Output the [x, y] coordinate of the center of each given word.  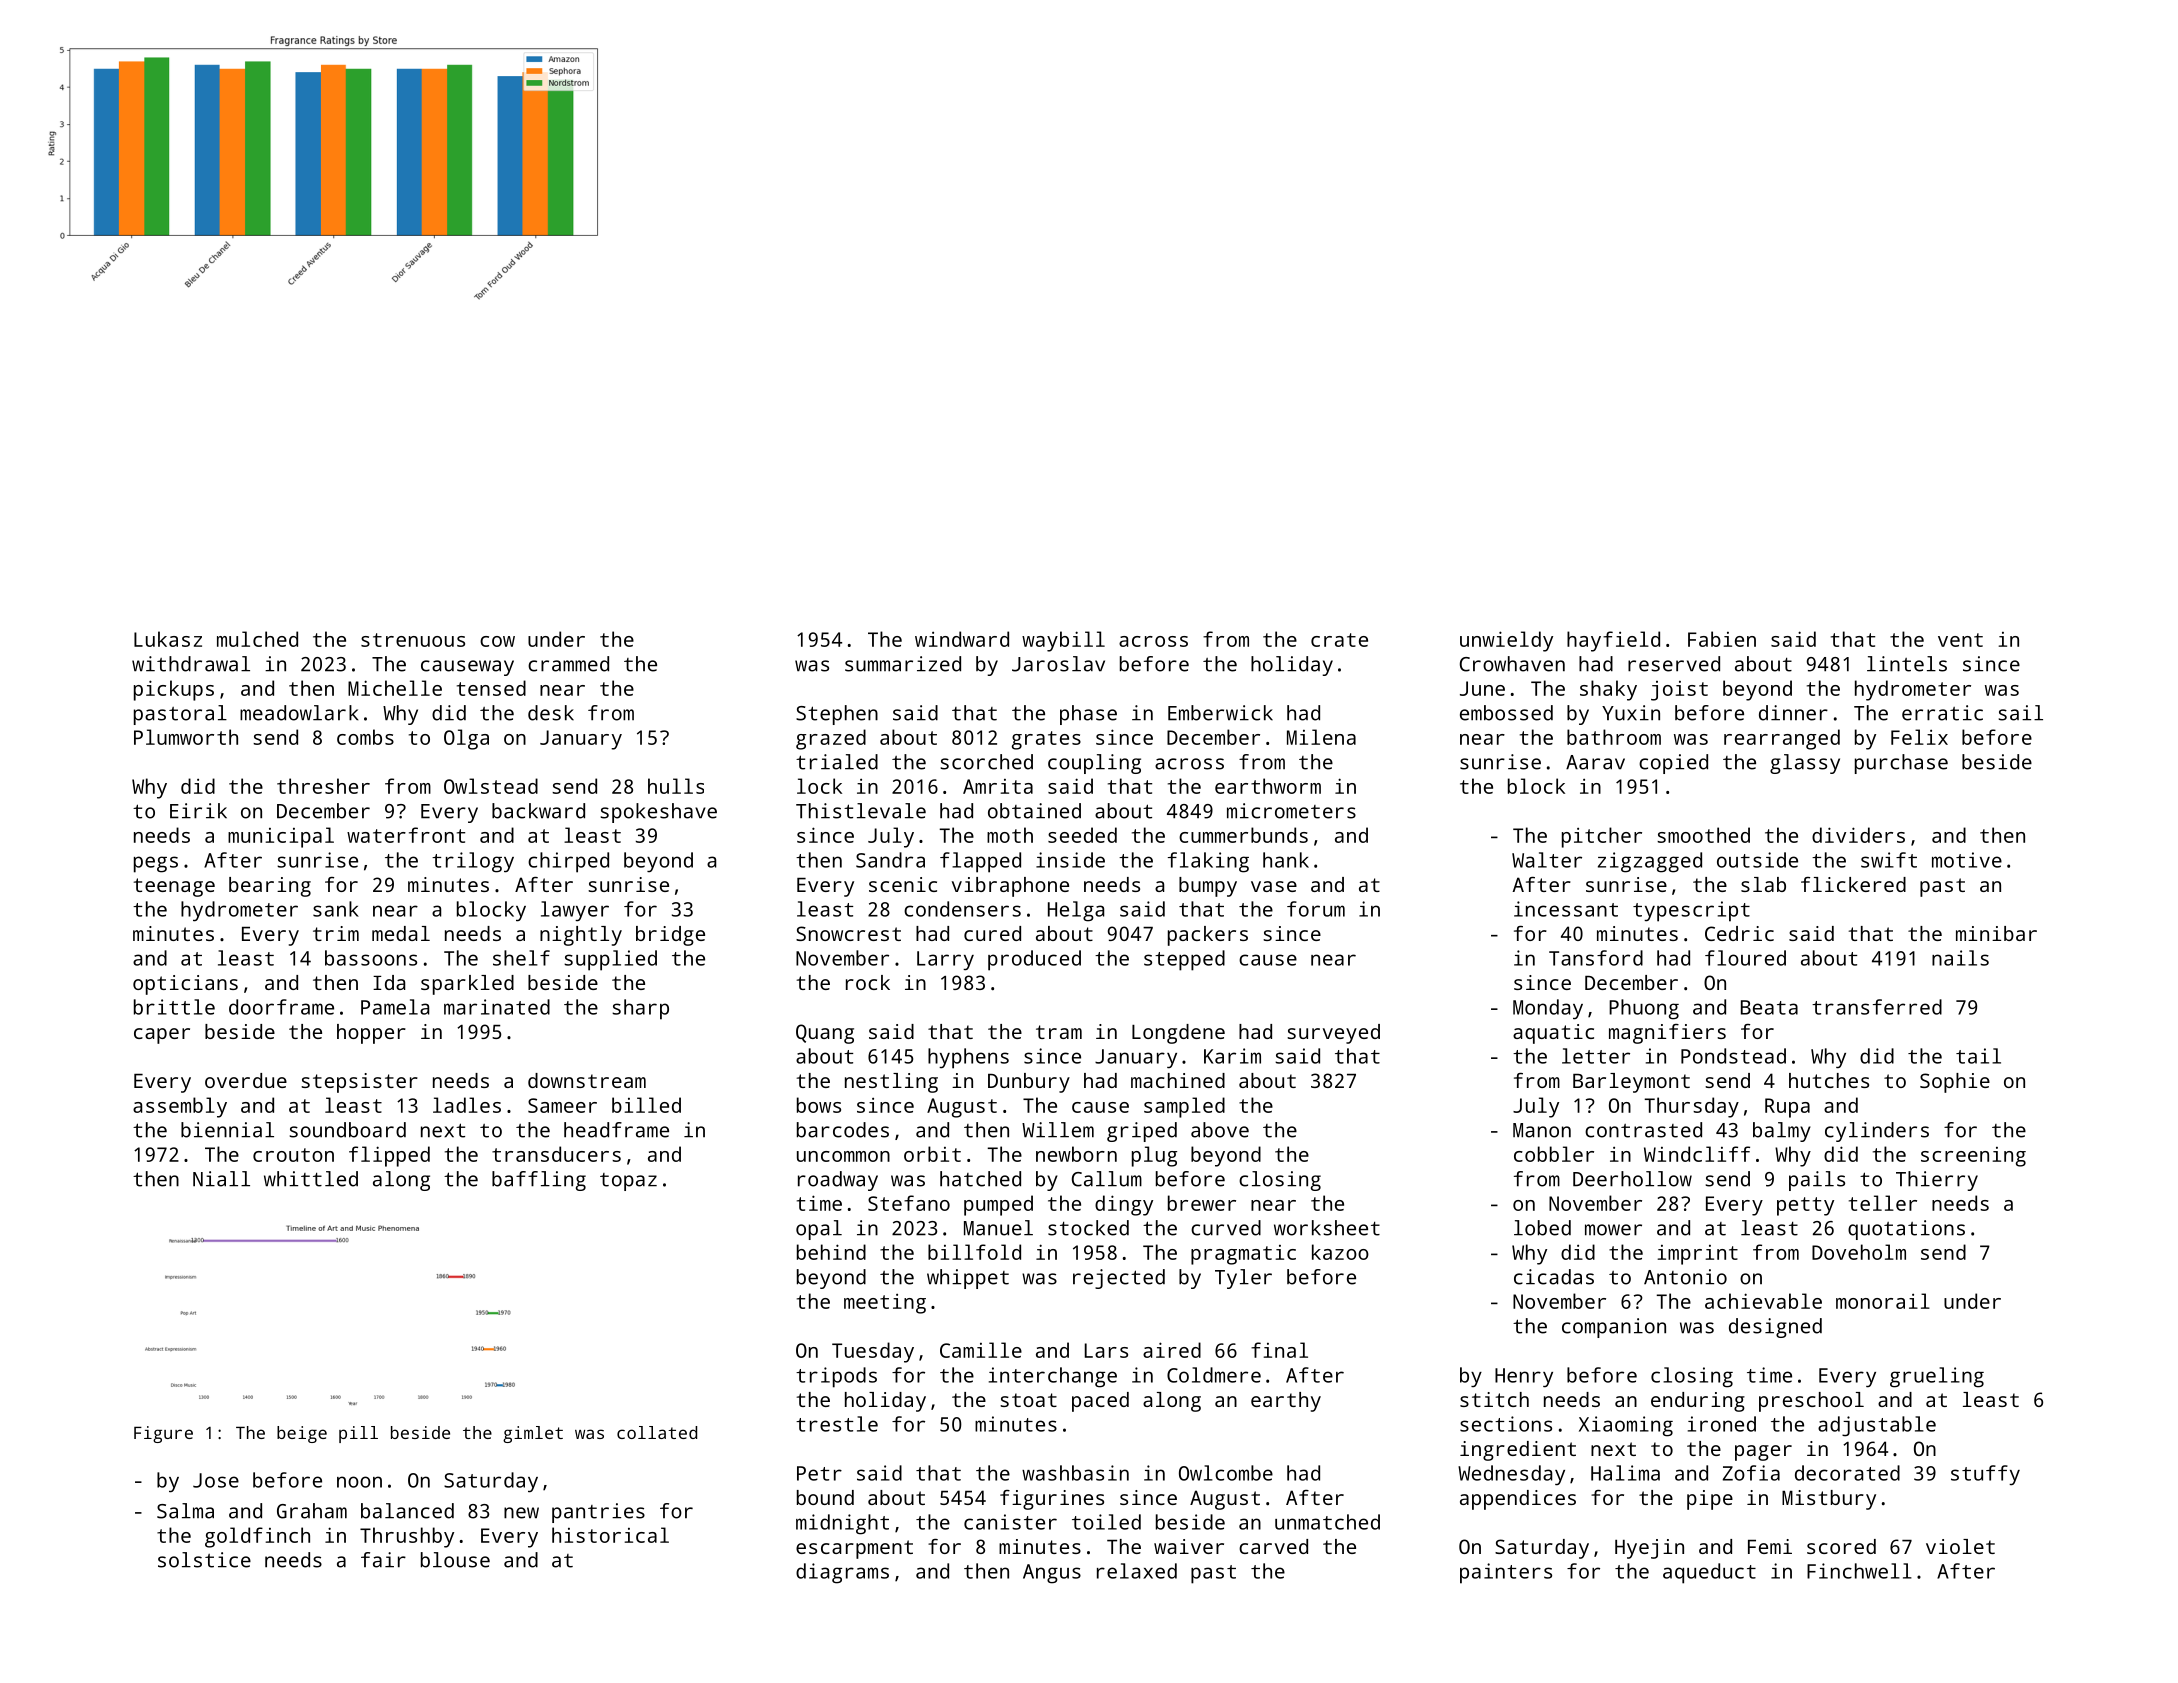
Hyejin [1649, 1549]
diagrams [842, 1573]
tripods [836, 1377]
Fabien [1722, 639]
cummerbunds [1243, 835]
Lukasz [168, 639]
